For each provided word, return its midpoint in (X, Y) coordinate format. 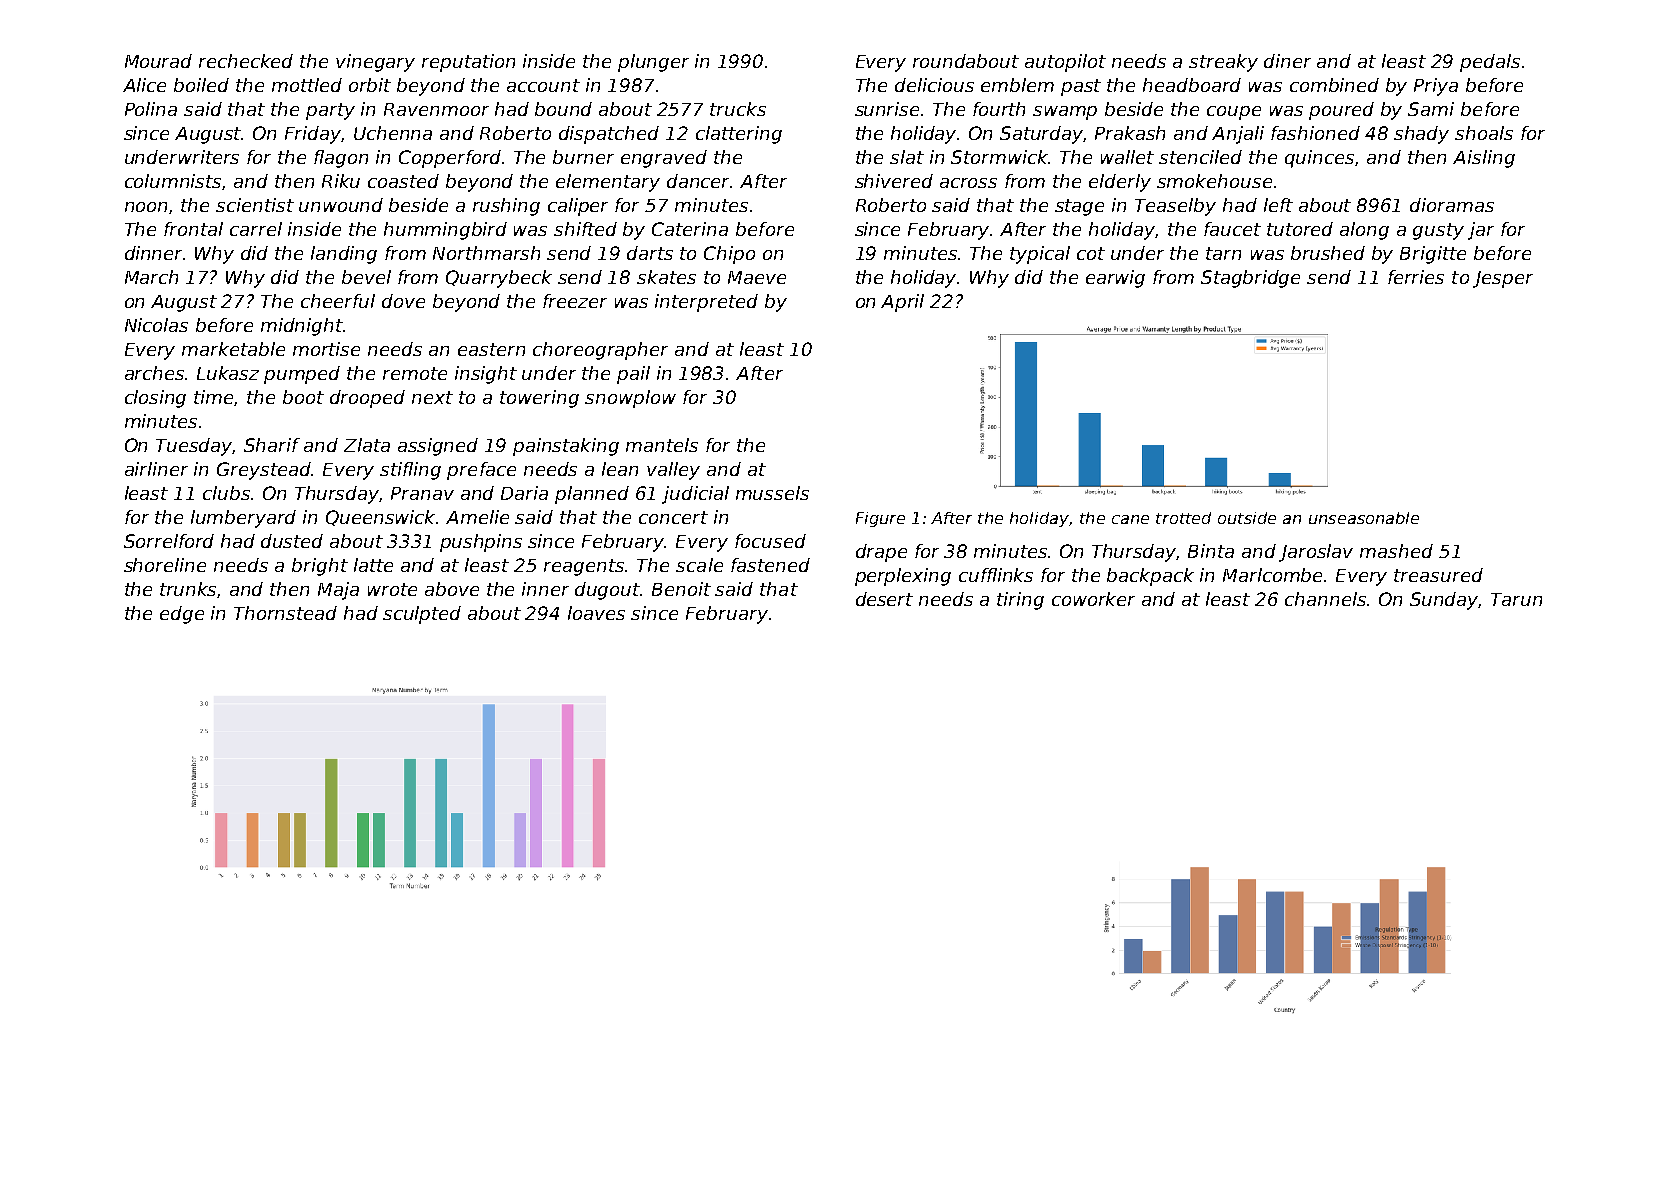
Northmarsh (486, 253)
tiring (1020, 601)
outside (1247, 518)
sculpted (422, 615)
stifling (410, 471)
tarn (1223, 253)
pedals (1490, 63)
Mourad (158, 61)
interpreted (706, 303)
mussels (772, 493)
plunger (653, 63)
